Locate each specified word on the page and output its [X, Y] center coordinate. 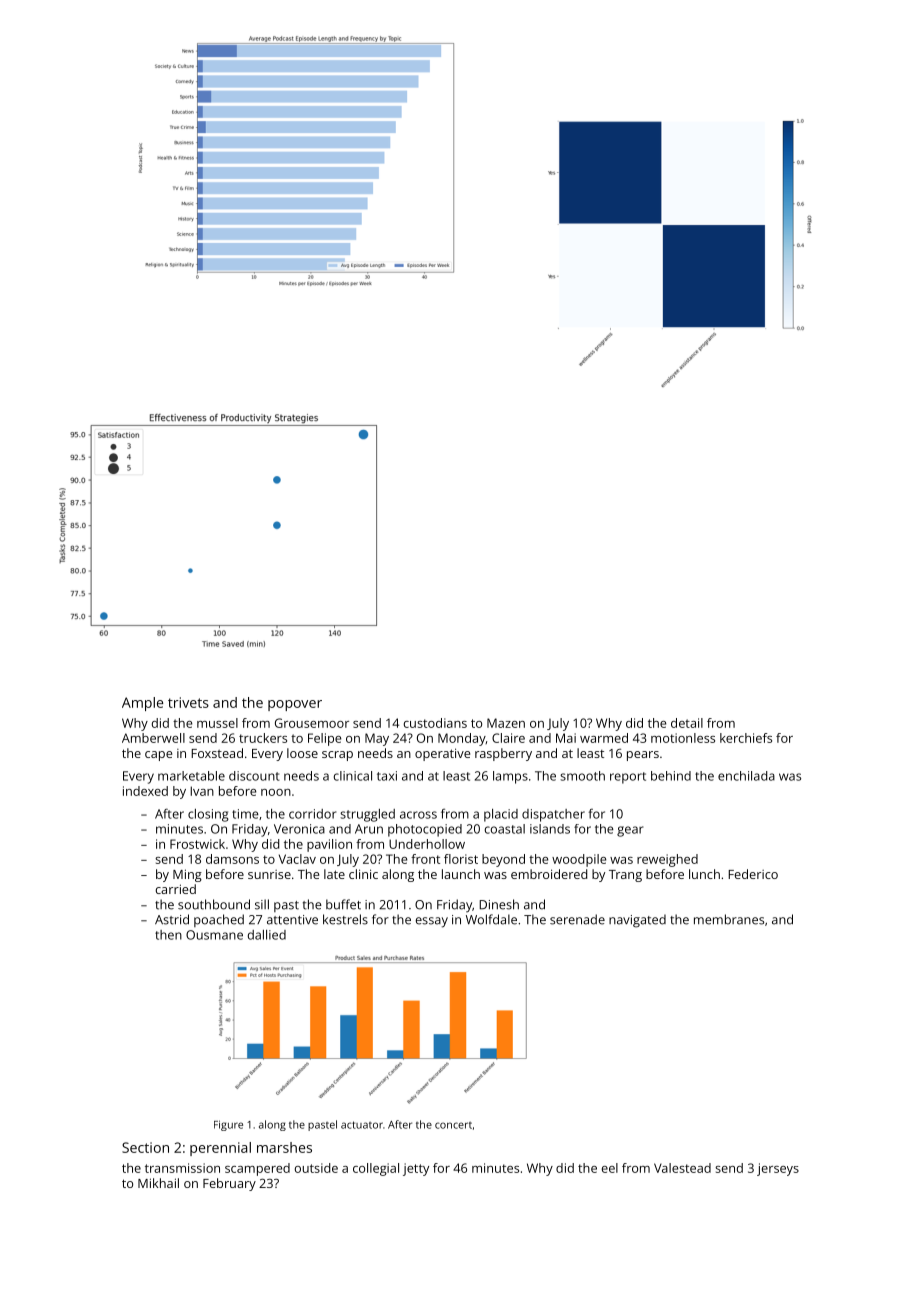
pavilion [329, 845]
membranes [729, 919]
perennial [220, 1149]
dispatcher [553, 815]
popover [295, 705]
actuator [362, 1125]
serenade [577, 919]
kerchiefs [746, 738]
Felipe [324, 739]
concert [453, 1125]
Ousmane [214, 935]
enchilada [746, 776]
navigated [637, 921]
